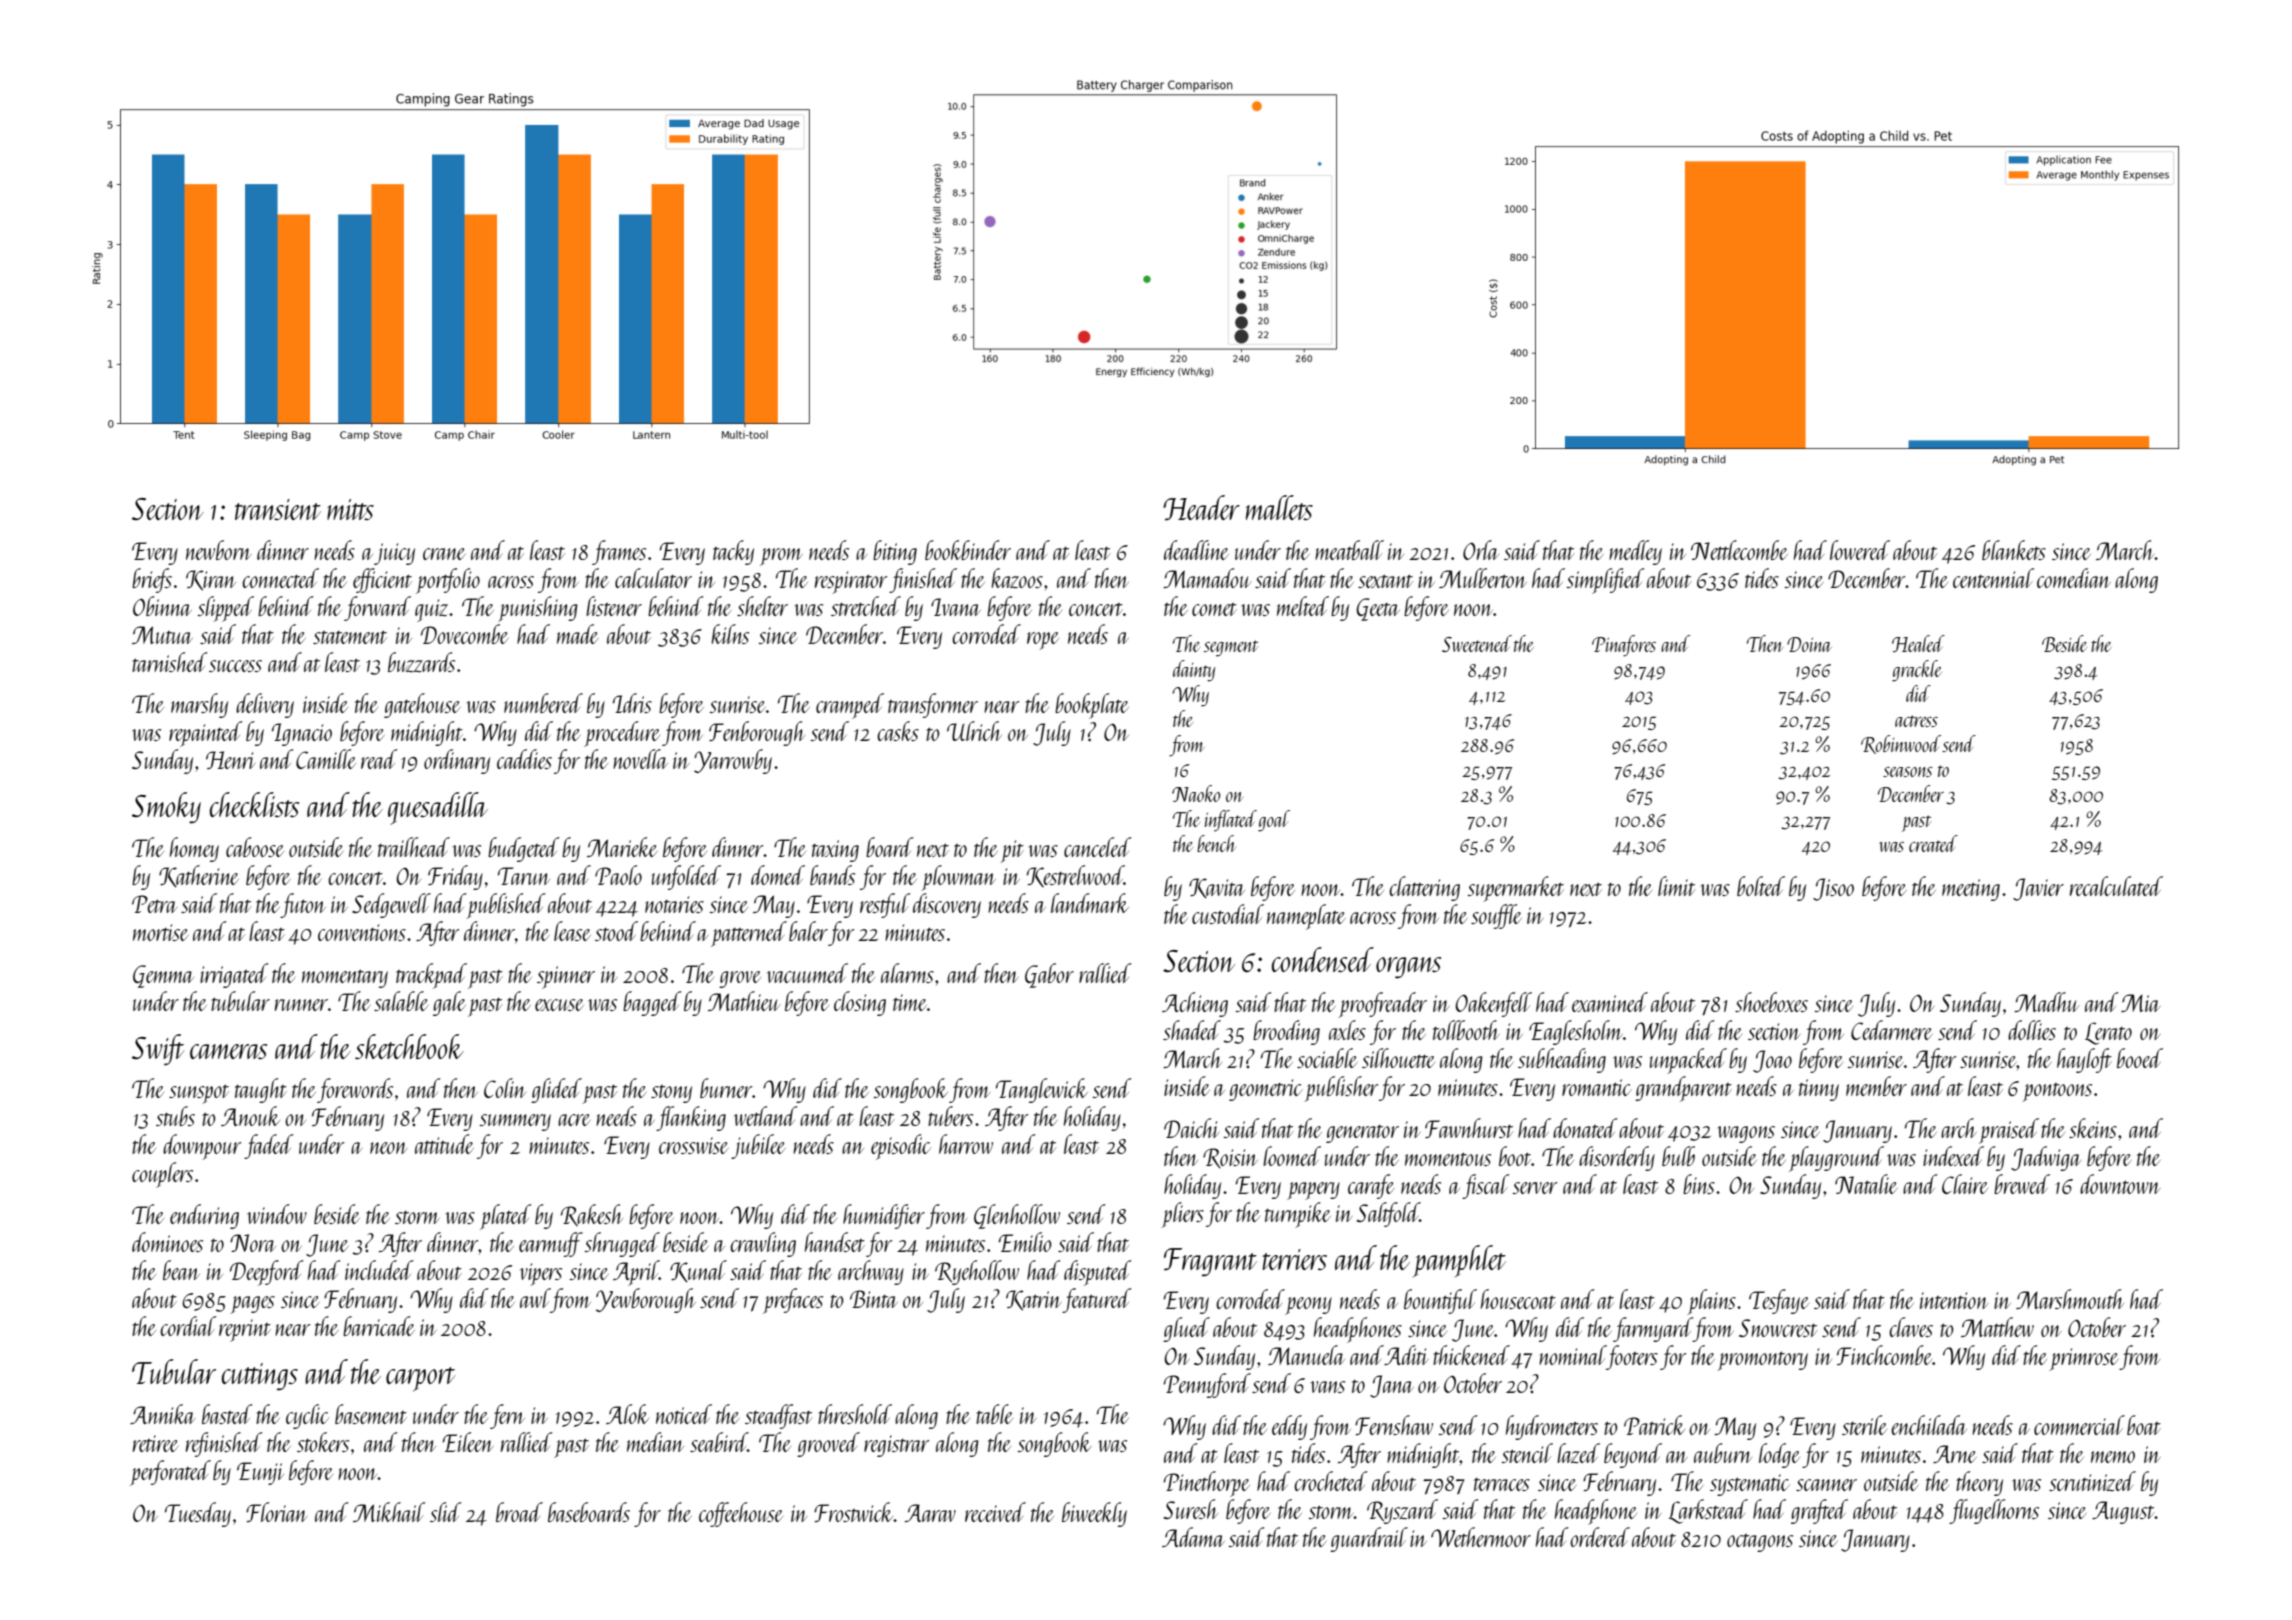  What do you see at coordinates (616, 931) in the screenshot?
I see `stood` at bounding box center [616, 931].
